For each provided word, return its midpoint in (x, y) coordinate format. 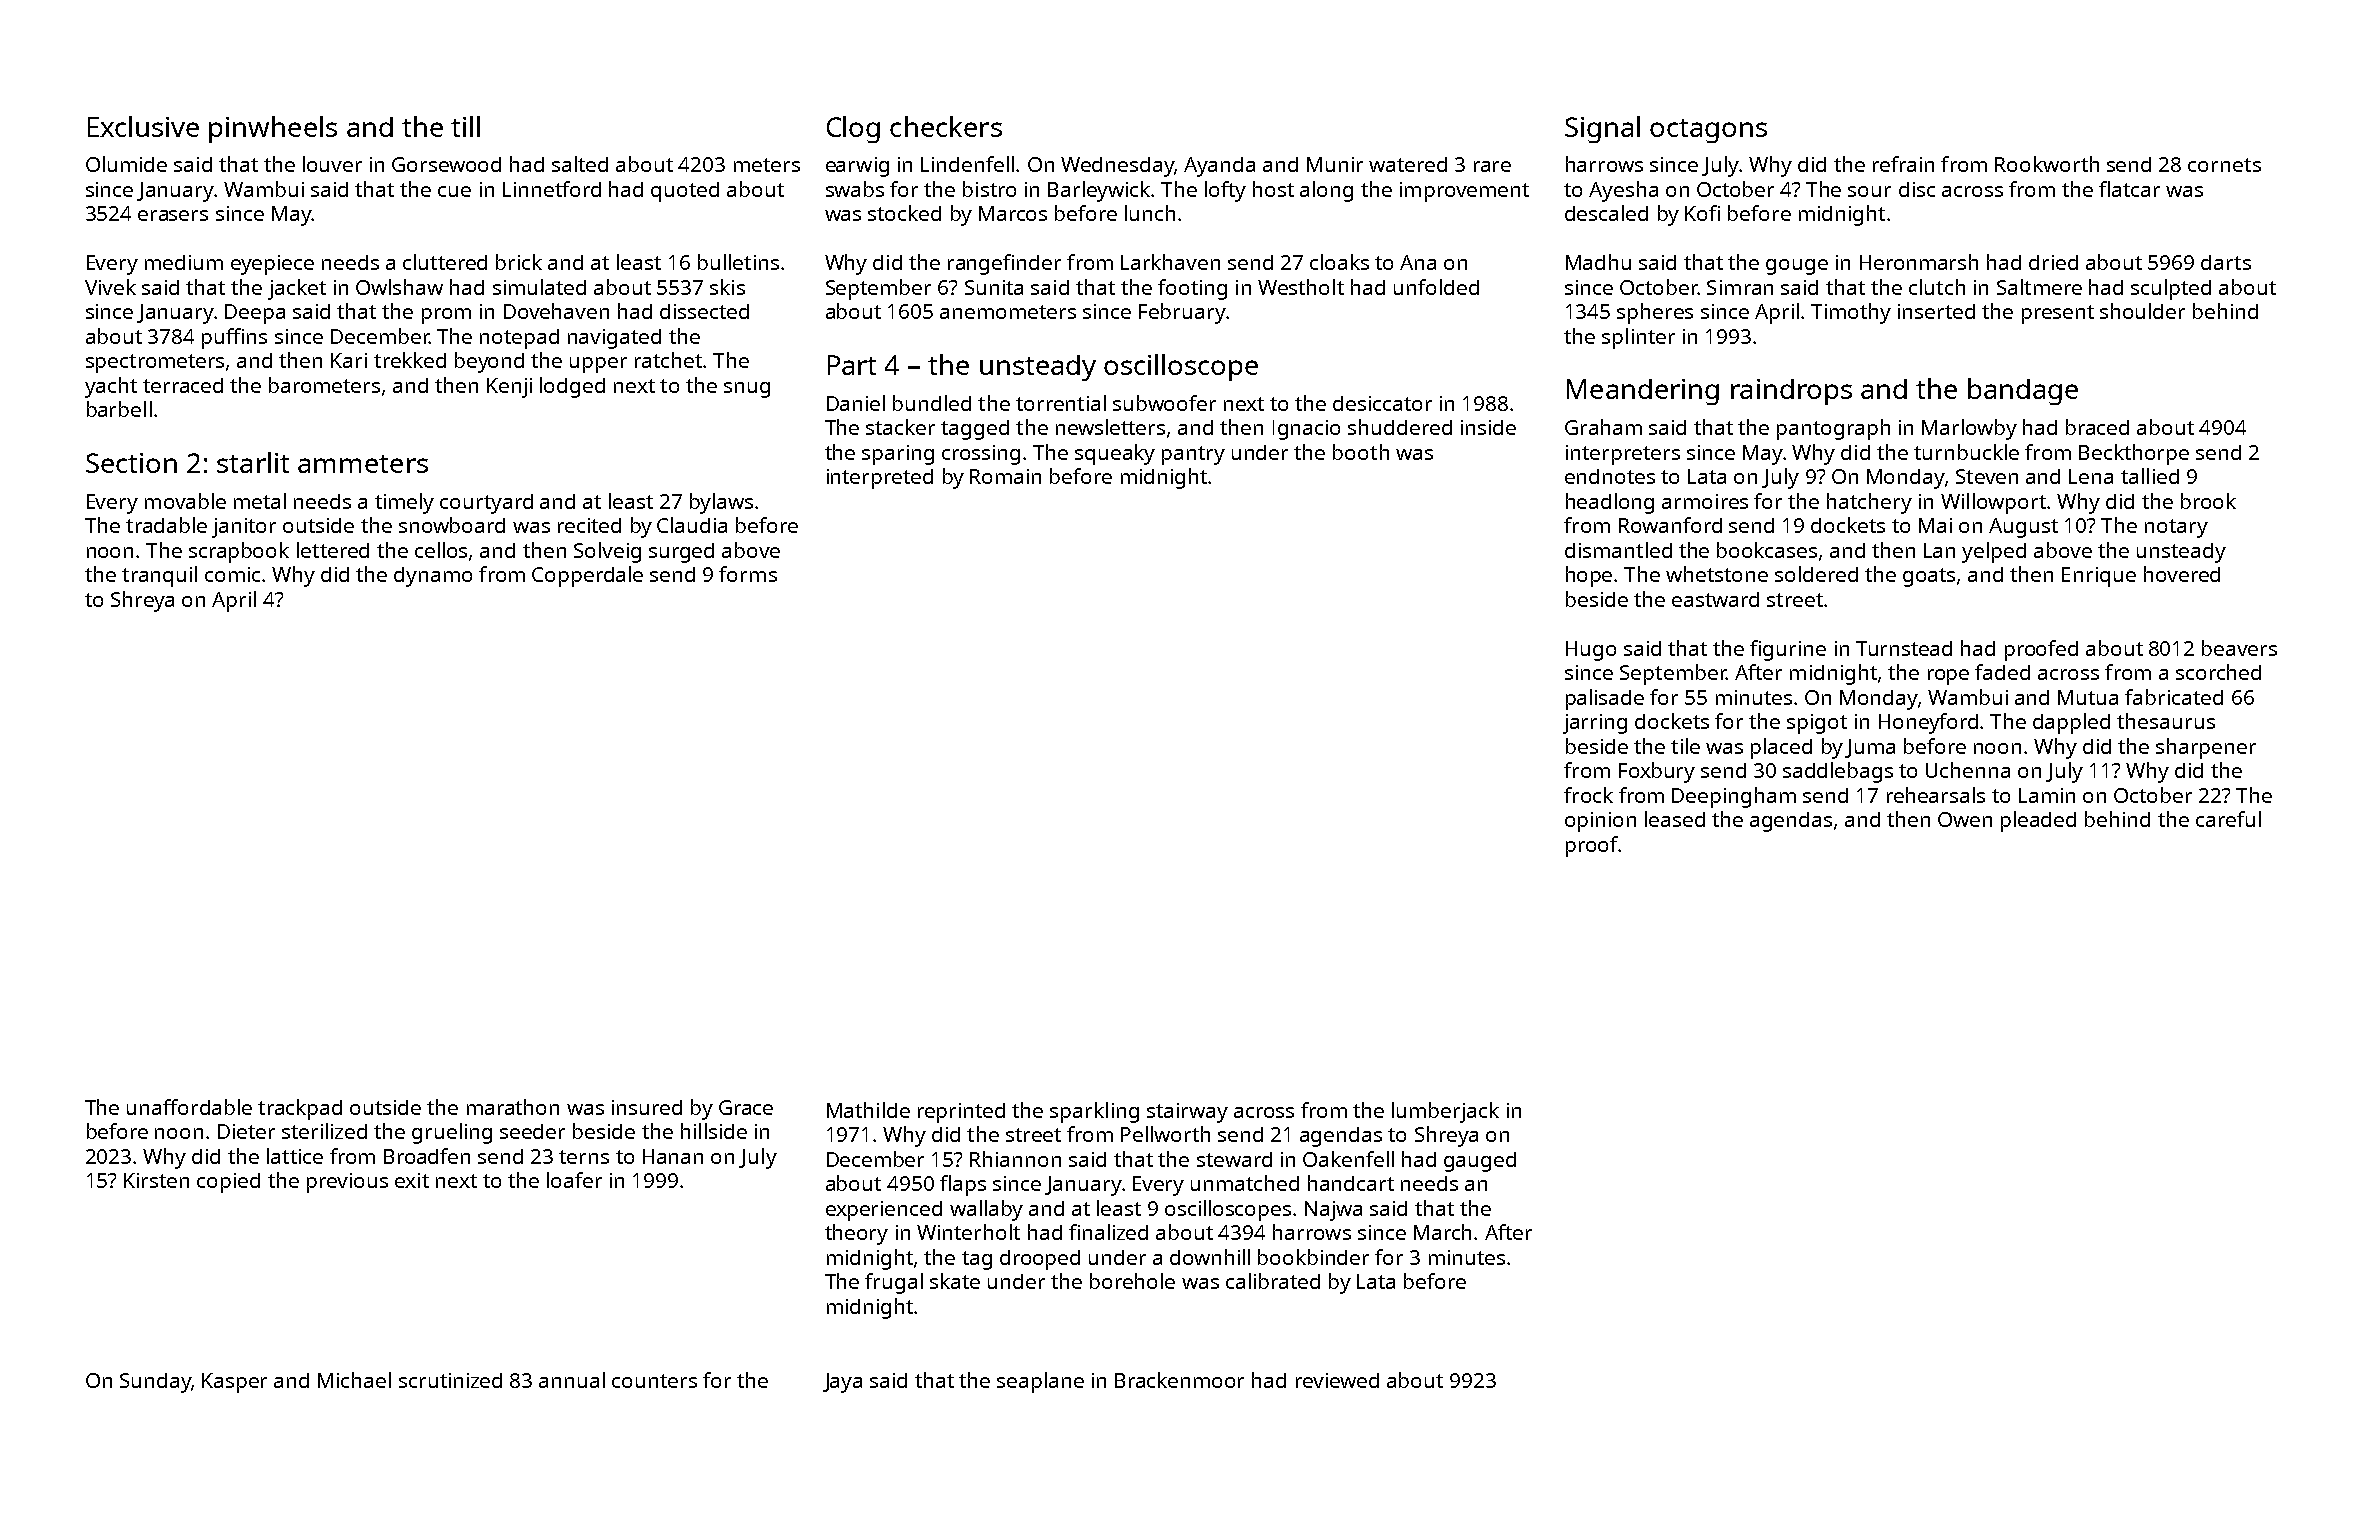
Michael (354, 1380)
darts (2226, 262)
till (465, 126)
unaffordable (189, 1107)
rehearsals (1936, 795)
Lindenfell (967, 164)
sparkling (1094, 1112)
